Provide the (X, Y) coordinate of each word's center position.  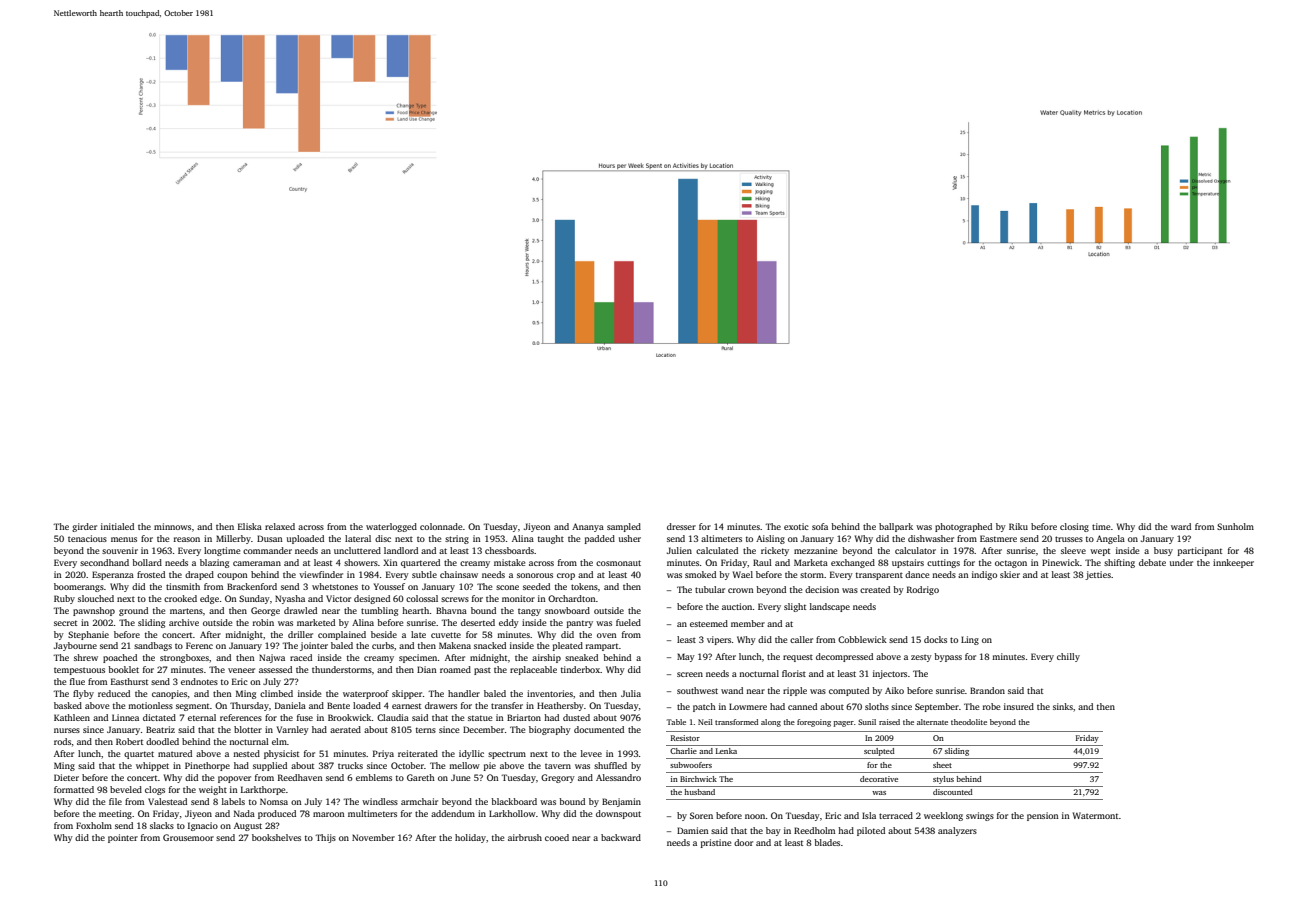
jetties (1098, 575)
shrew (86, 657)
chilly (1068, 657)
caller (801, 639)
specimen (418, 658)
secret (65, 623)
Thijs (325, 838)
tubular (710, 589)
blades (827, 842)
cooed (557, 837)
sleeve (1073, 550)
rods (62, 741)
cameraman (257, 563)
